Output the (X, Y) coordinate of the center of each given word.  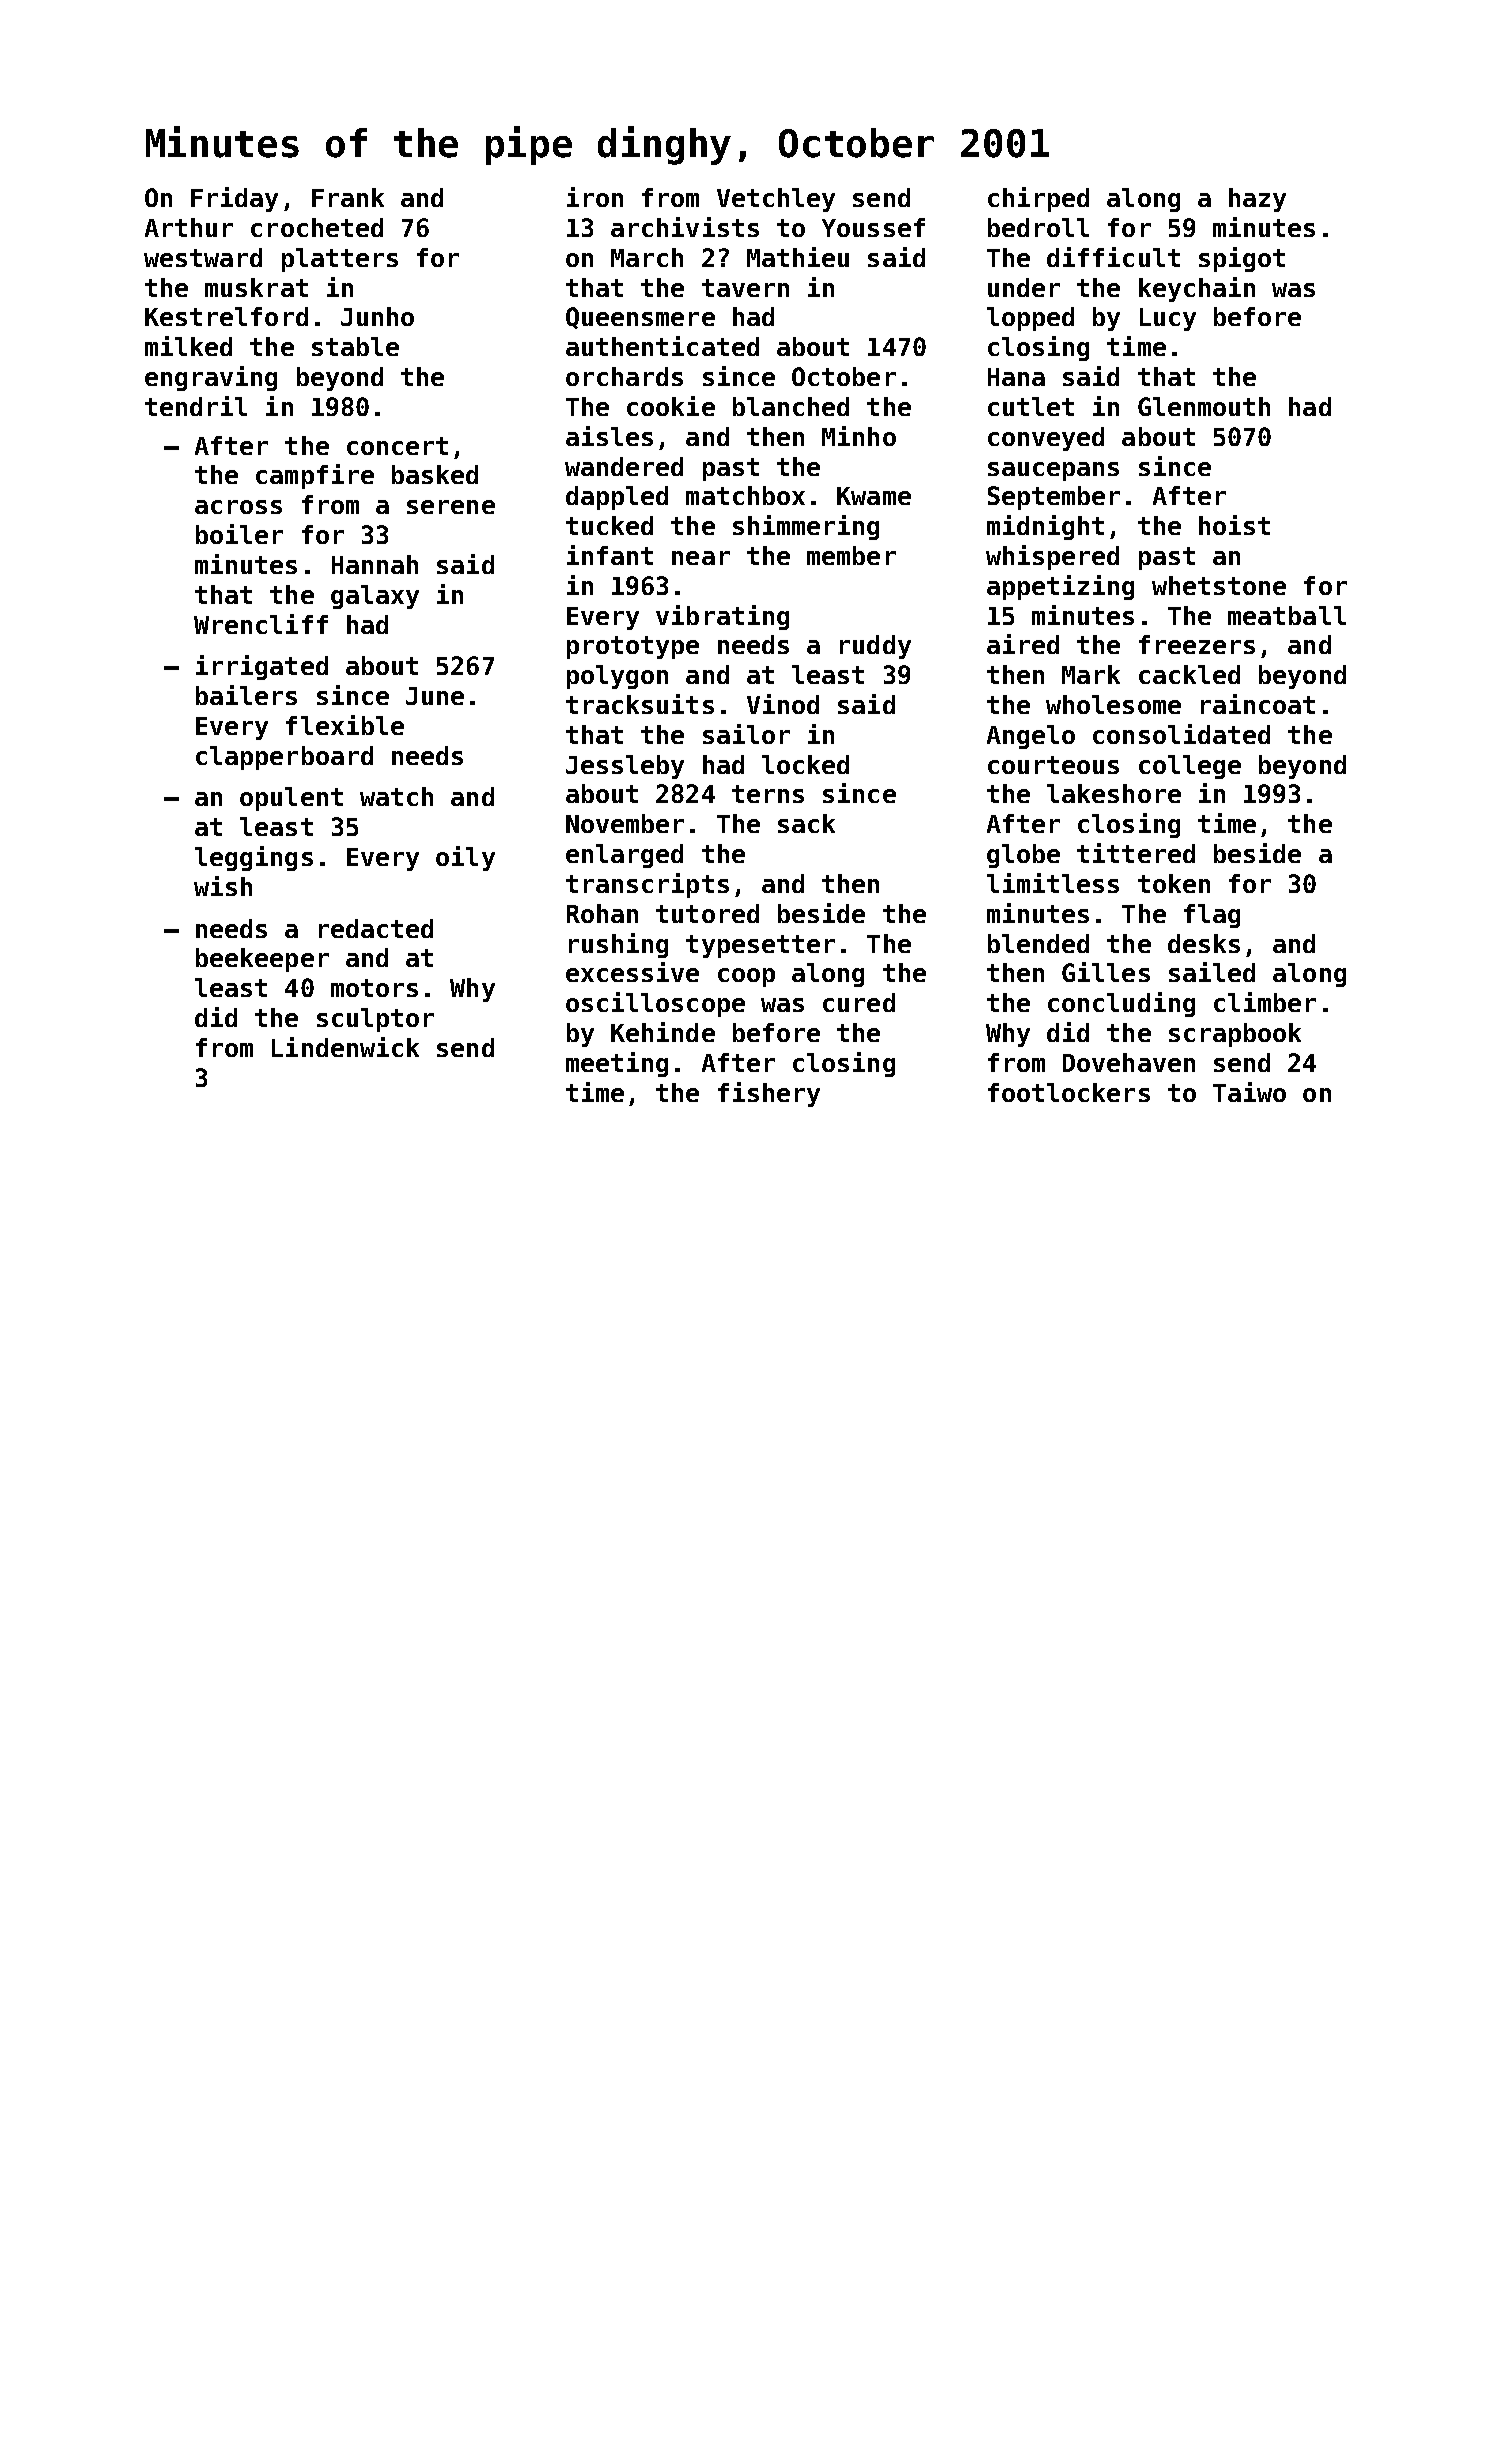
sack (806, 823)
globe (1023, 856)
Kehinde (663, 1032)
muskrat (256, 287)
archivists (685, 227)
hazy (1257, 200)
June (435, 696)
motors (374, 988)
